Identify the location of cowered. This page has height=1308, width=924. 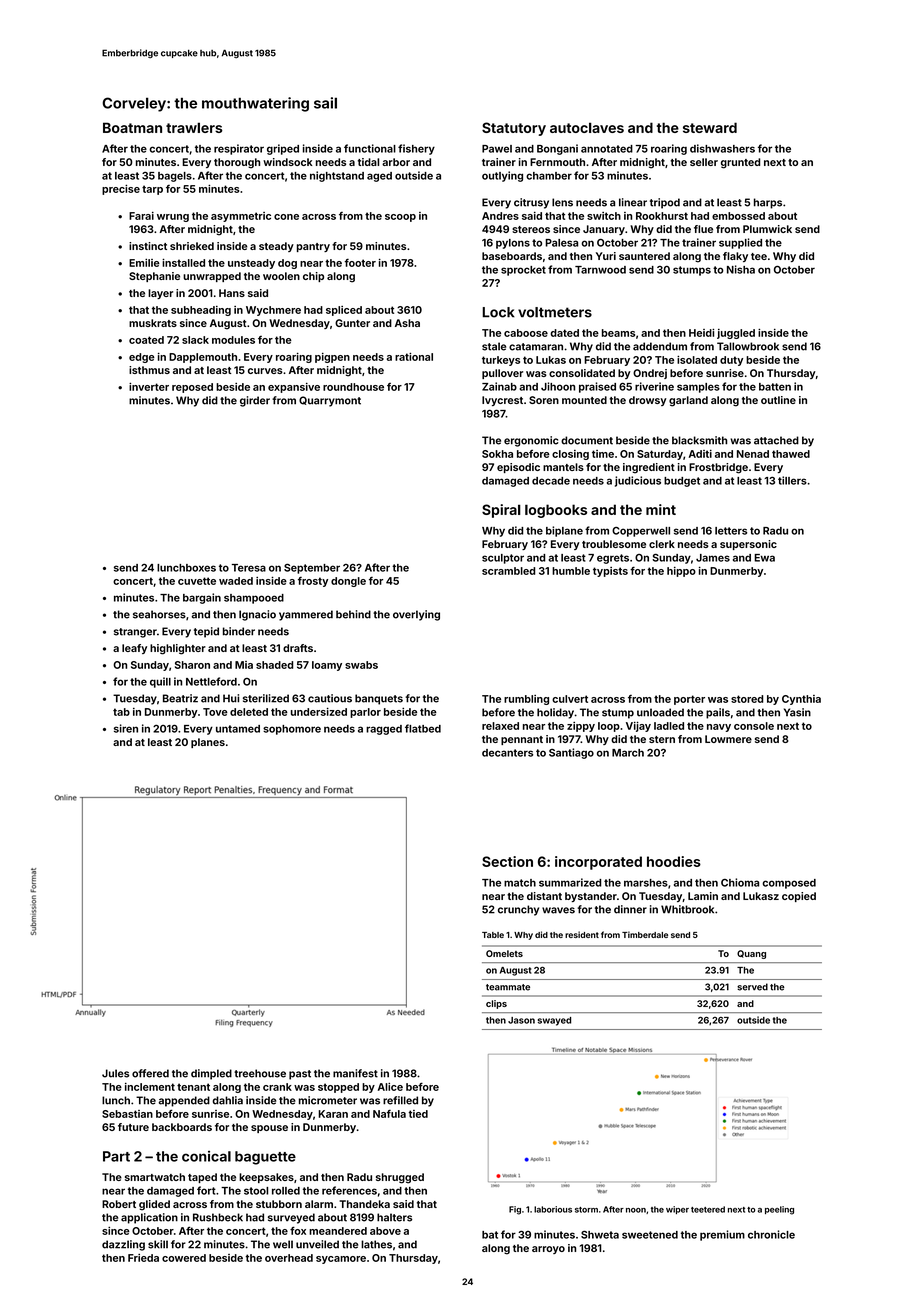
(184, 1258).
